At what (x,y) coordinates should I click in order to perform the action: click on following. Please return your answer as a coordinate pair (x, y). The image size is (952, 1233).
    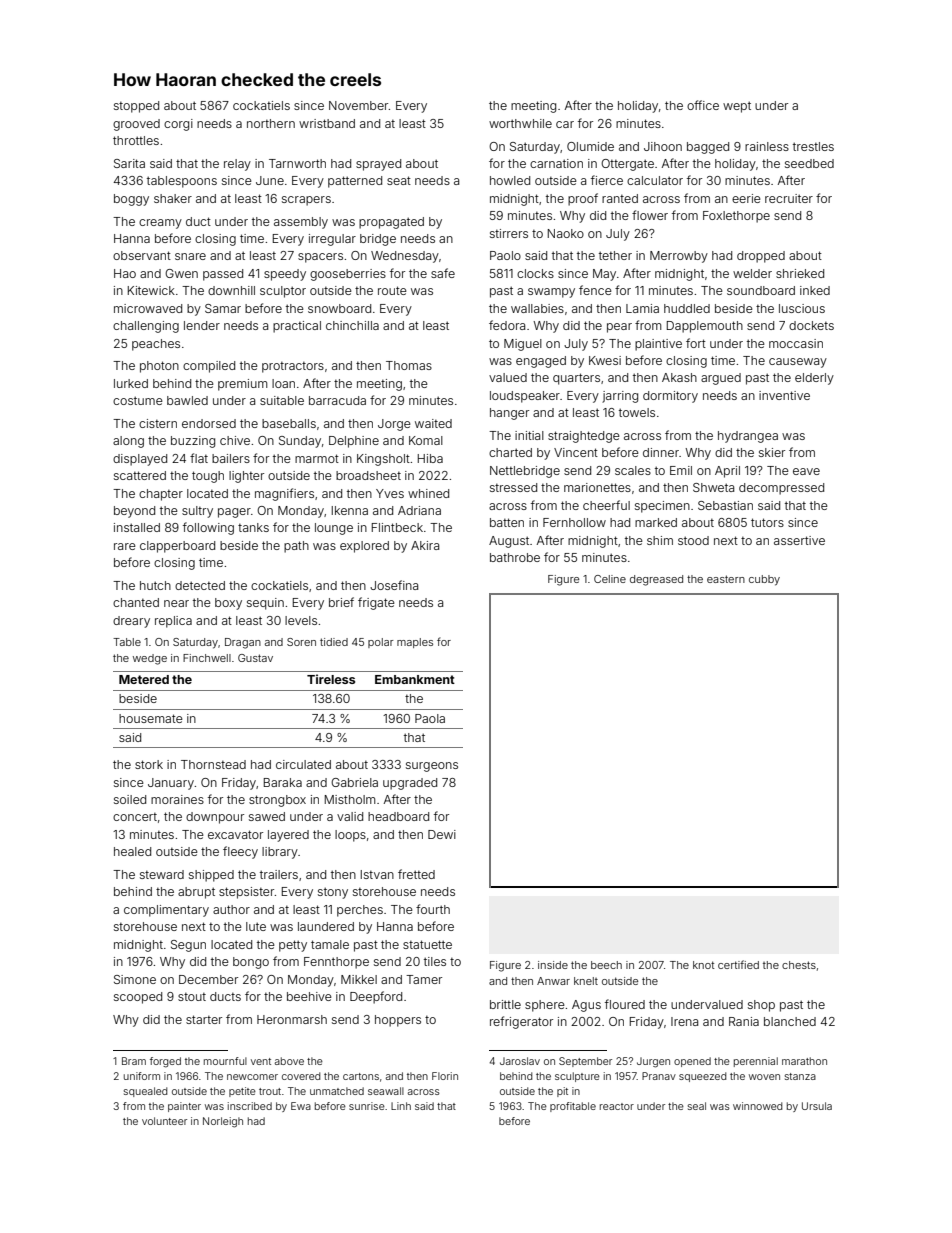
    Looking at the image, I should click on (208, 528).
